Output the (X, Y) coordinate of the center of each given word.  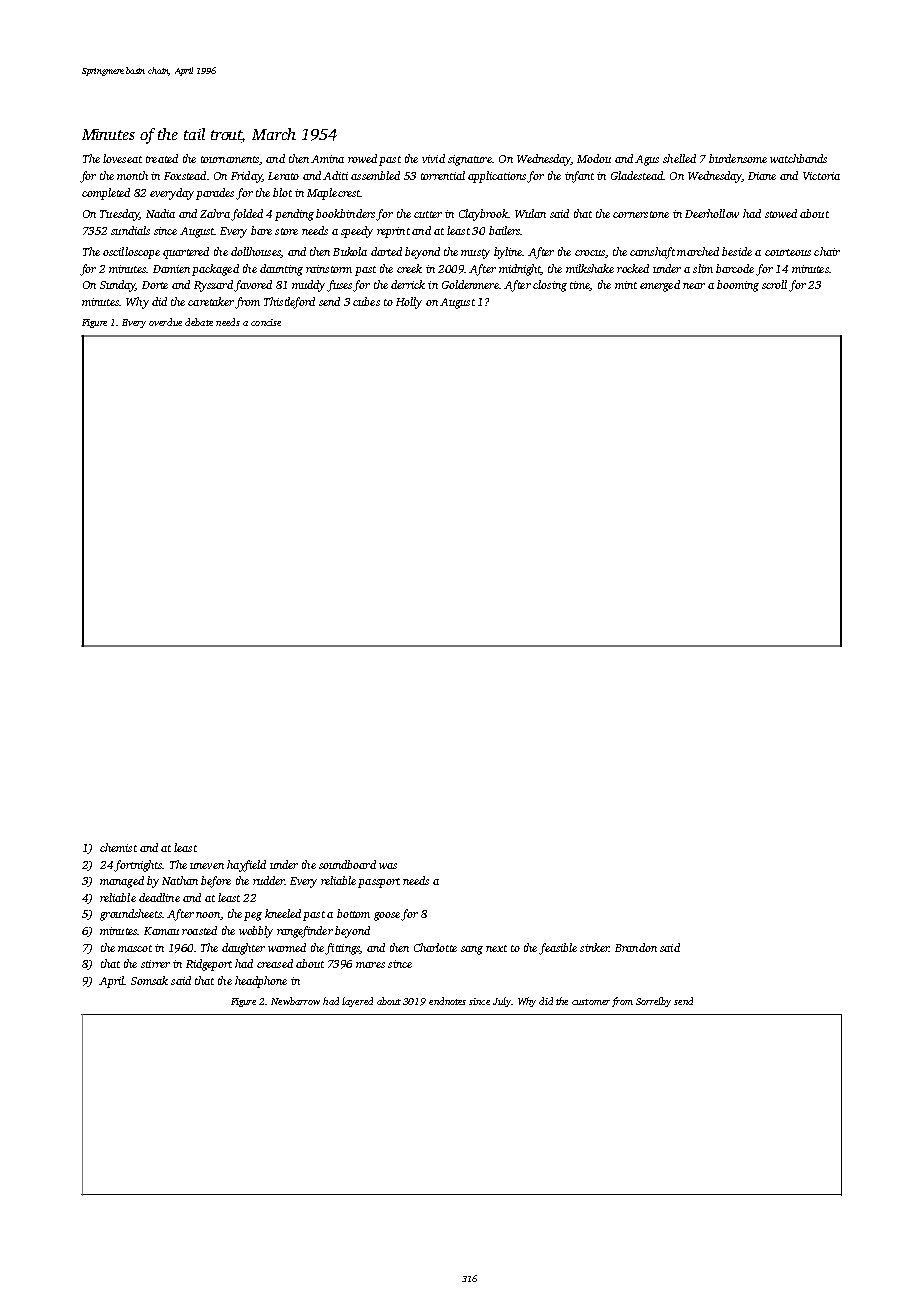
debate (199, 322)
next (496, 948)
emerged (660, 286)
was (388, 866)
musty (475, 254)
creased (275, 963)
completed (106, 194)
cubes (366, 301)
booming (738, 286)
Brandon (636, 947)
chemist (118, 847)
